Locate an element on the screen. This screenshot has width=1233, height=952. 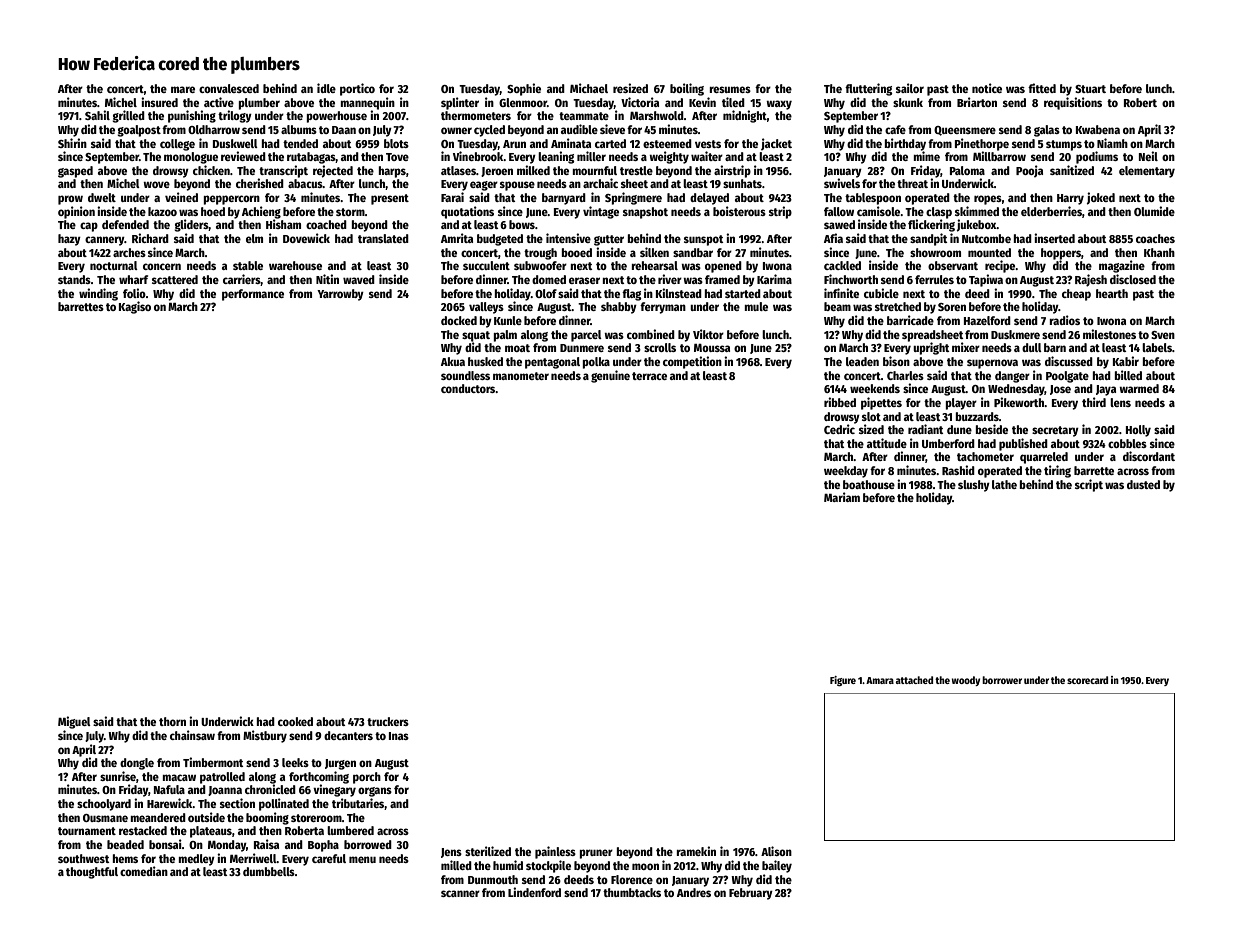
competition is located at coordinates (692, 362).
